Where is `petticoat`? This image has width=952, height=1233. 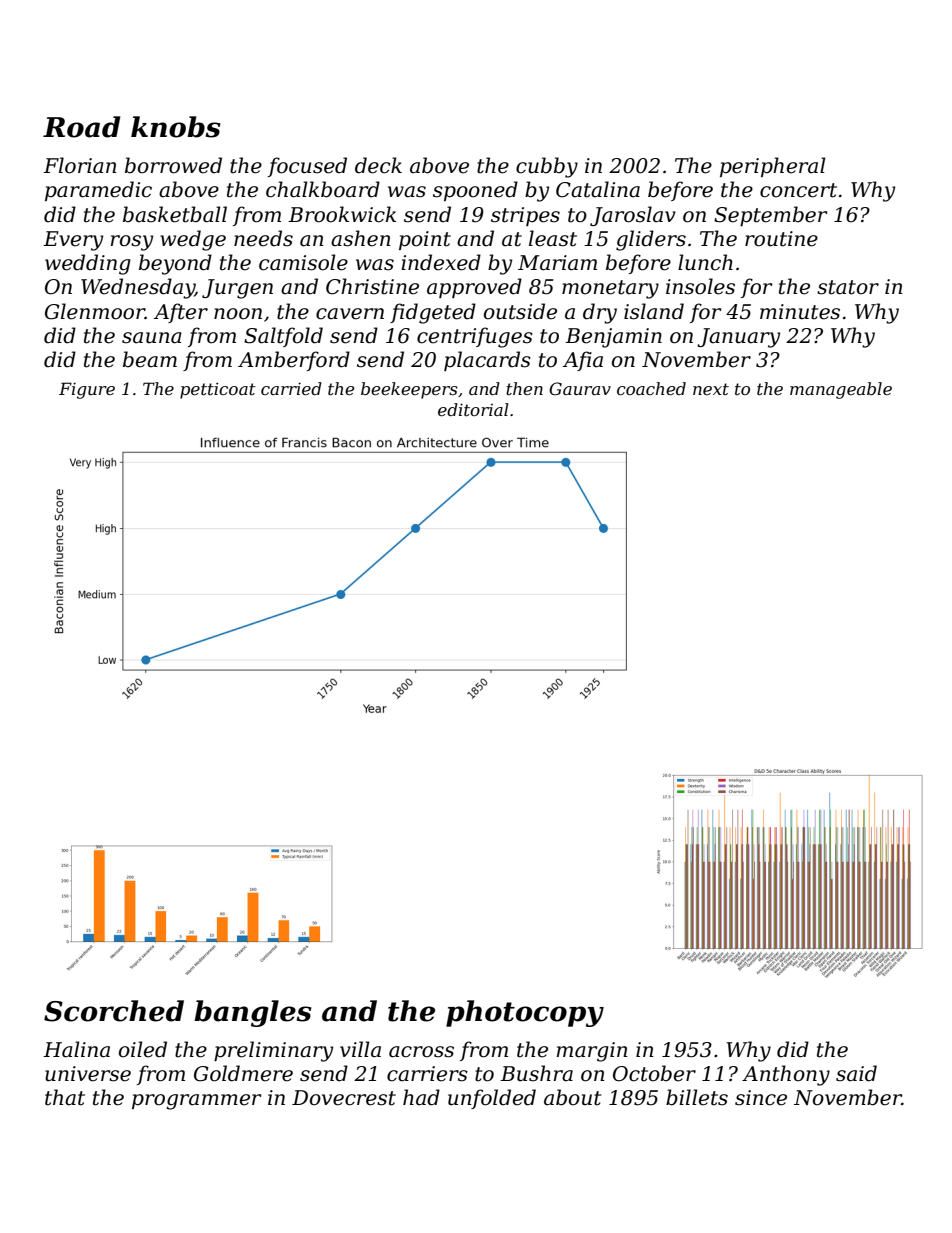
petticoat is located at coordinates (218, 390).
